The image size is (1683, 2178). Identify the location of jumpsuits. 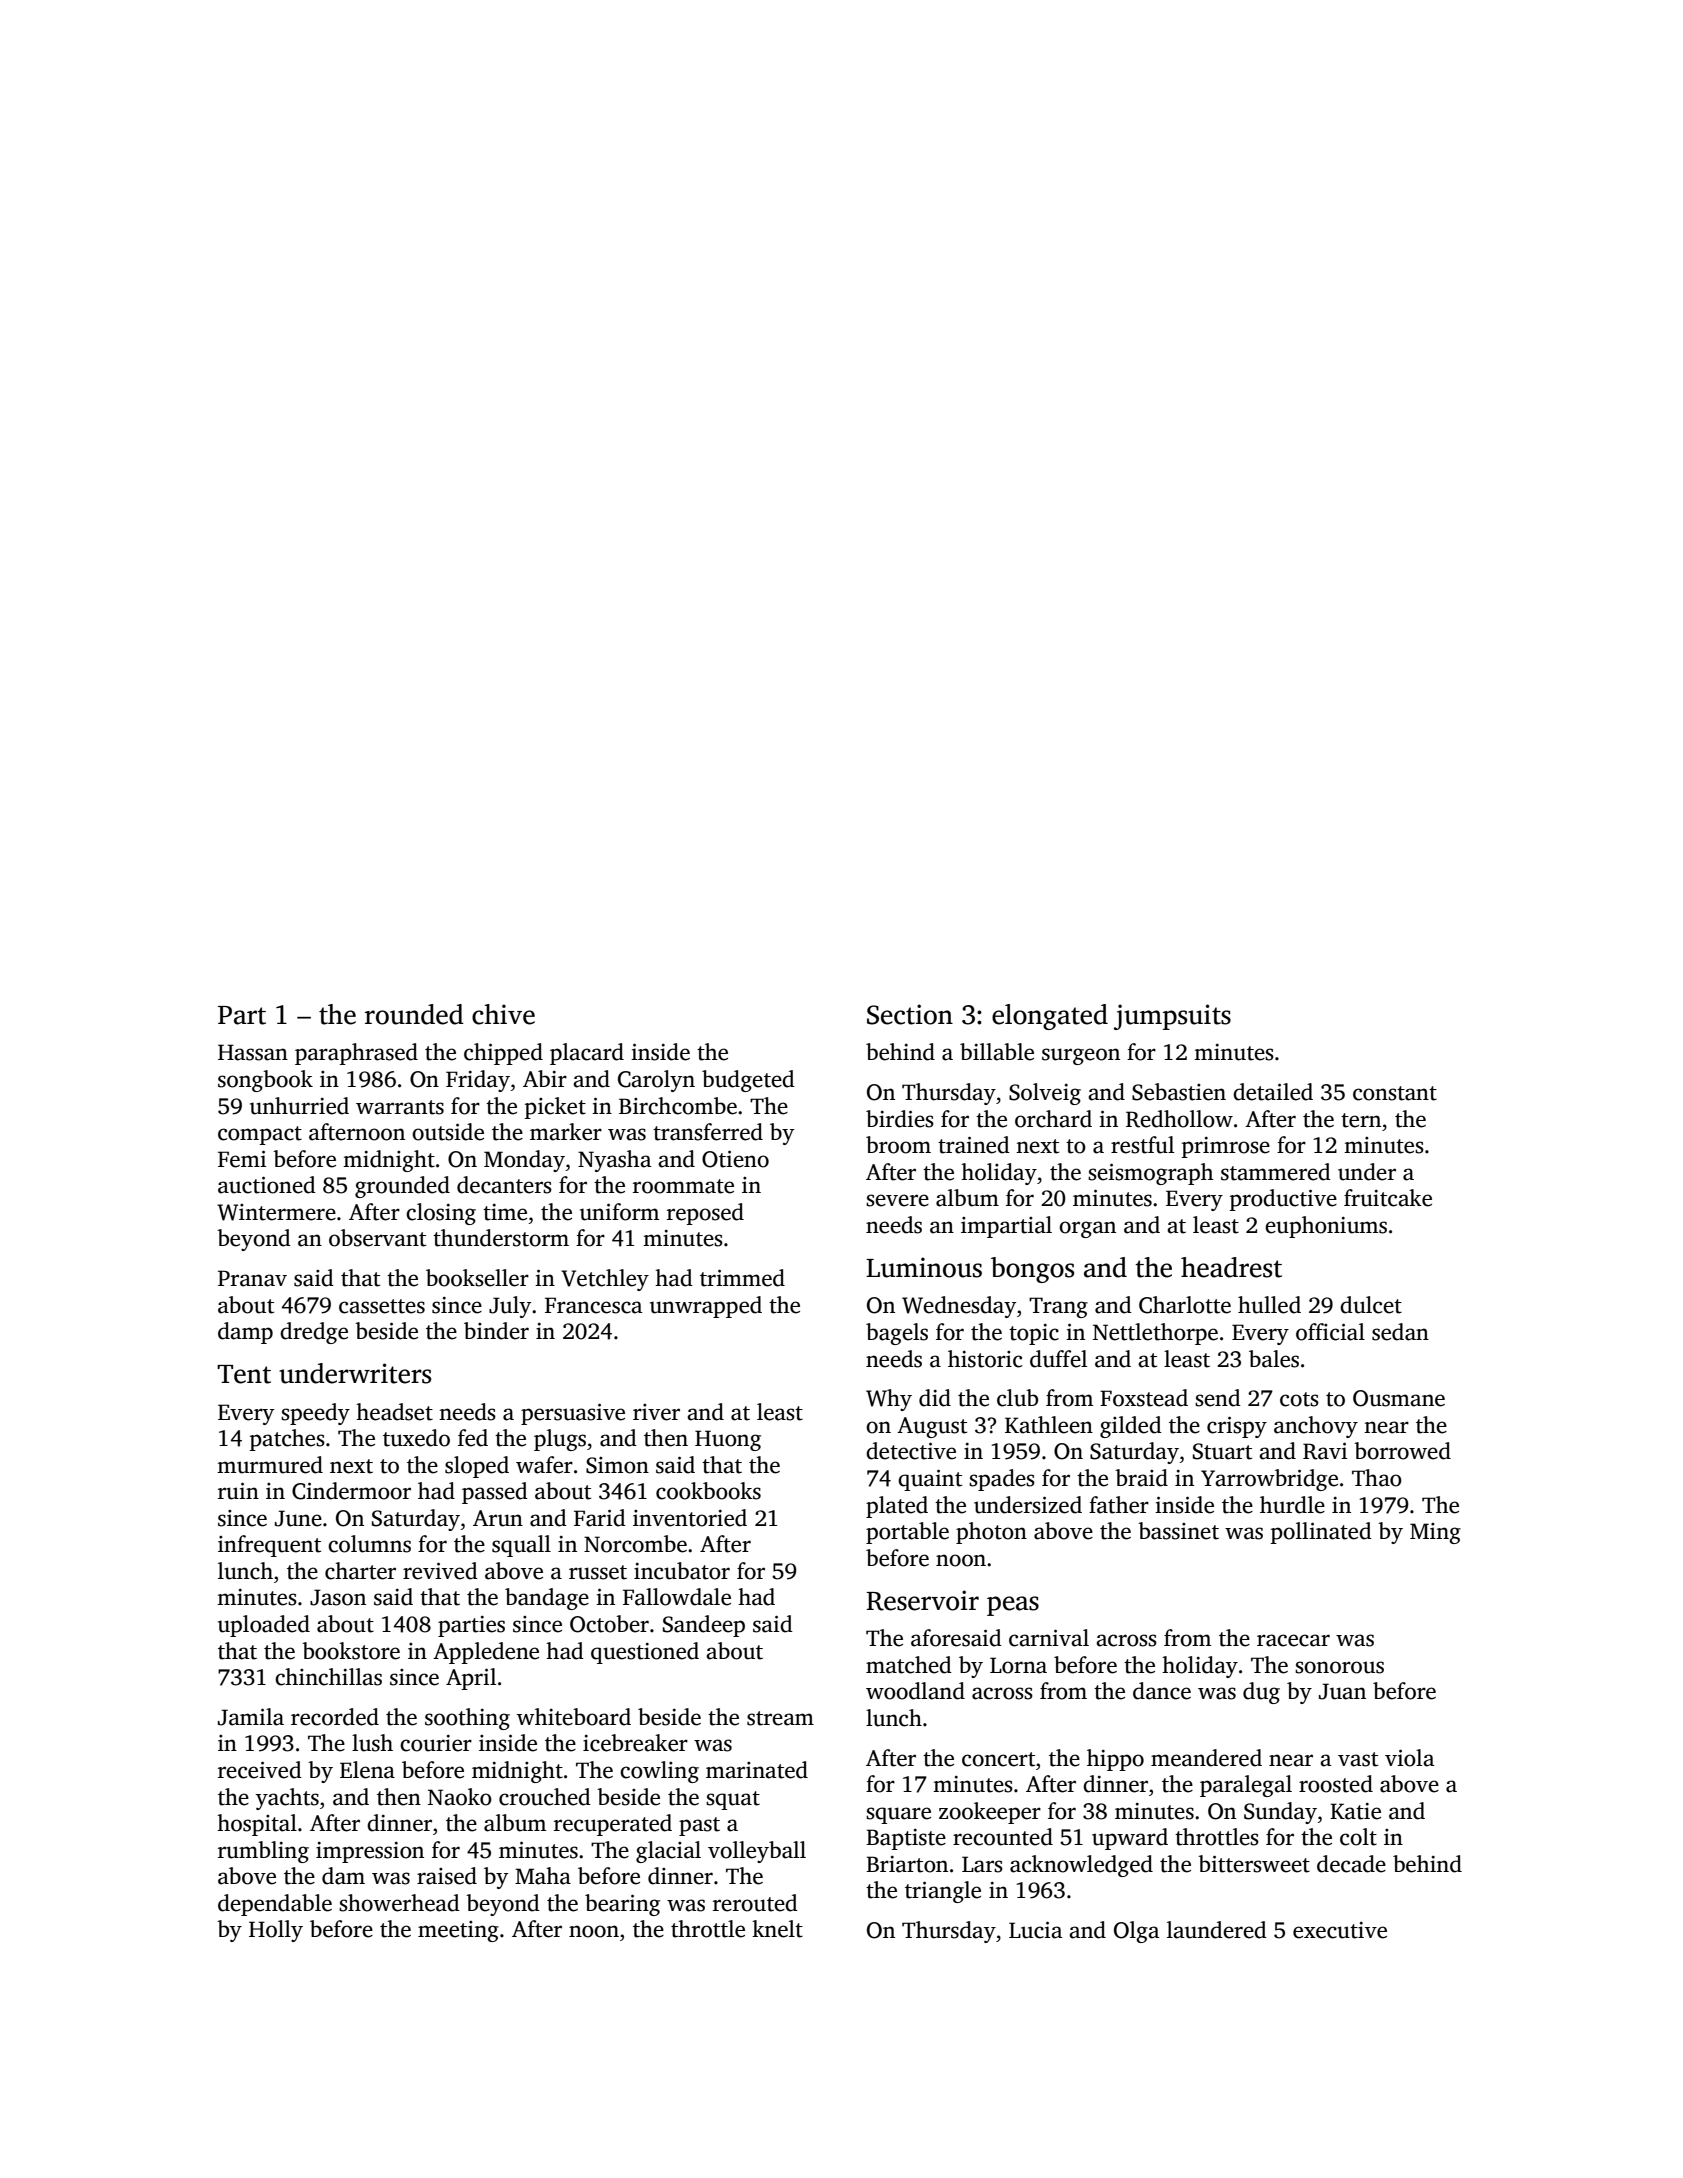
(1172, 1017).
